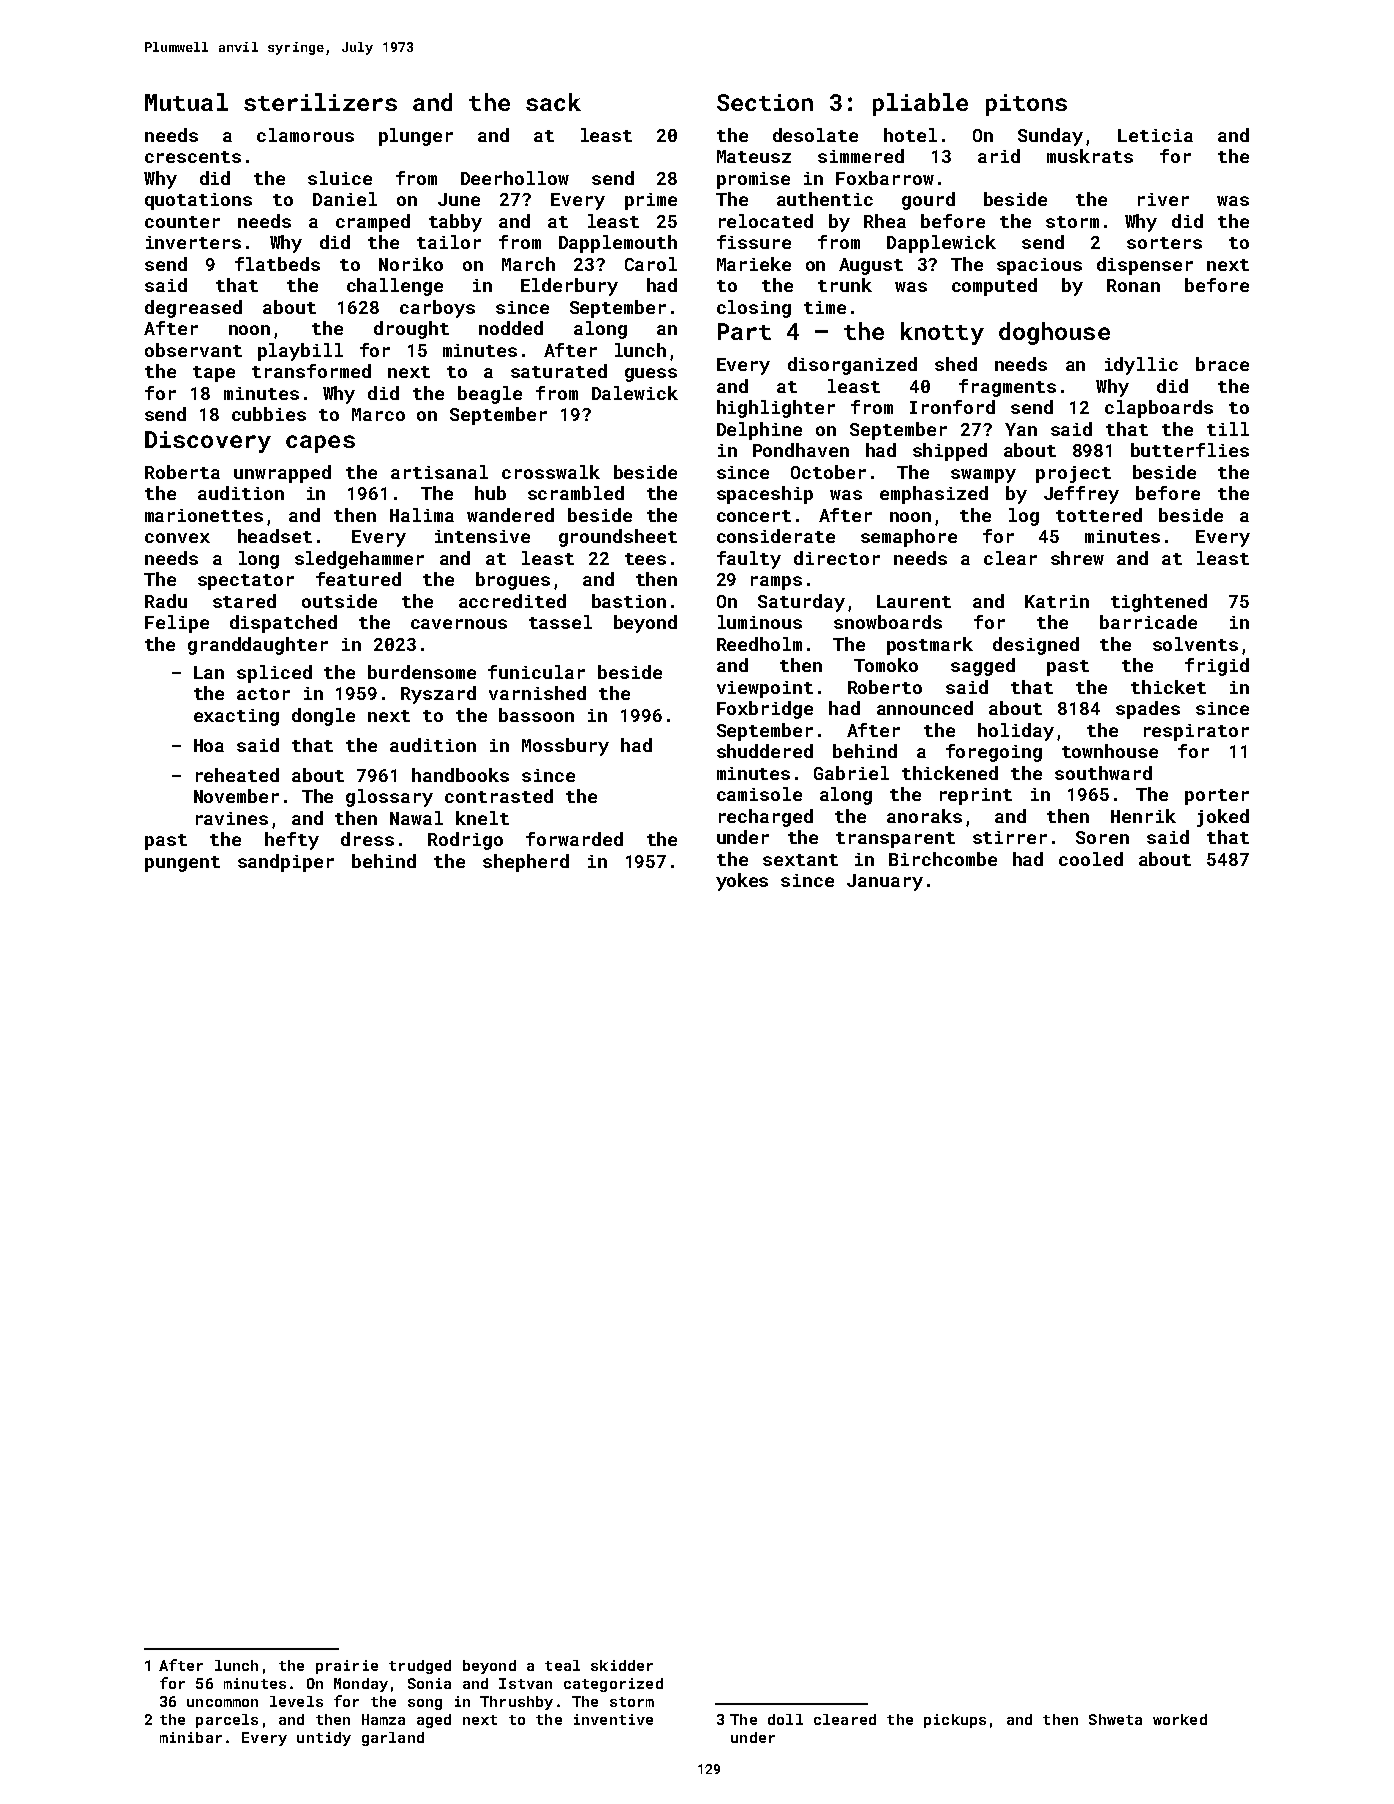 The height and width of the document is (1804, 1394). I want to click on minibar, so click(191, 1737).
